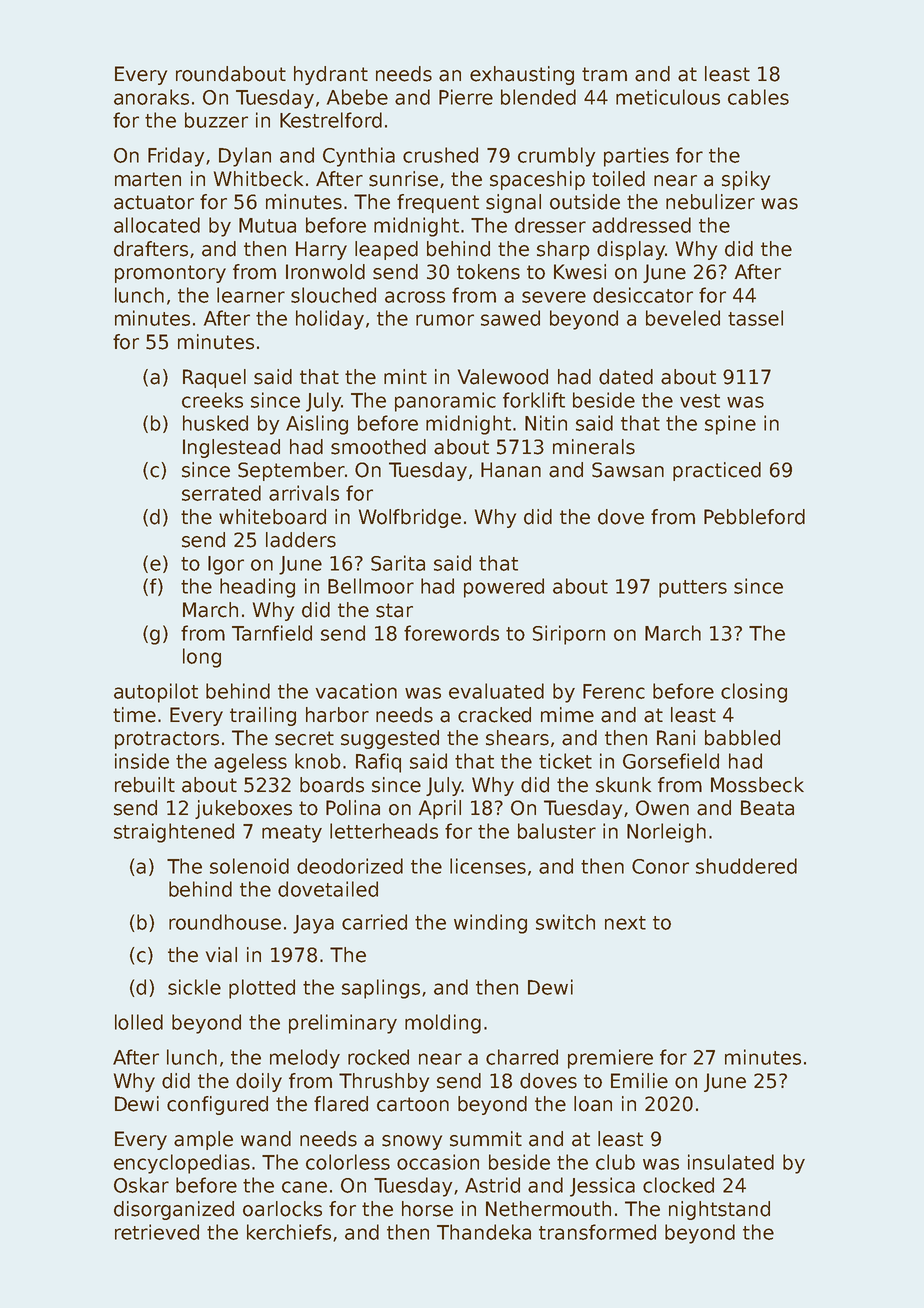 The height and width of the screenshot is (1308, 924). I want to click on creeks, so click(212, 400).
